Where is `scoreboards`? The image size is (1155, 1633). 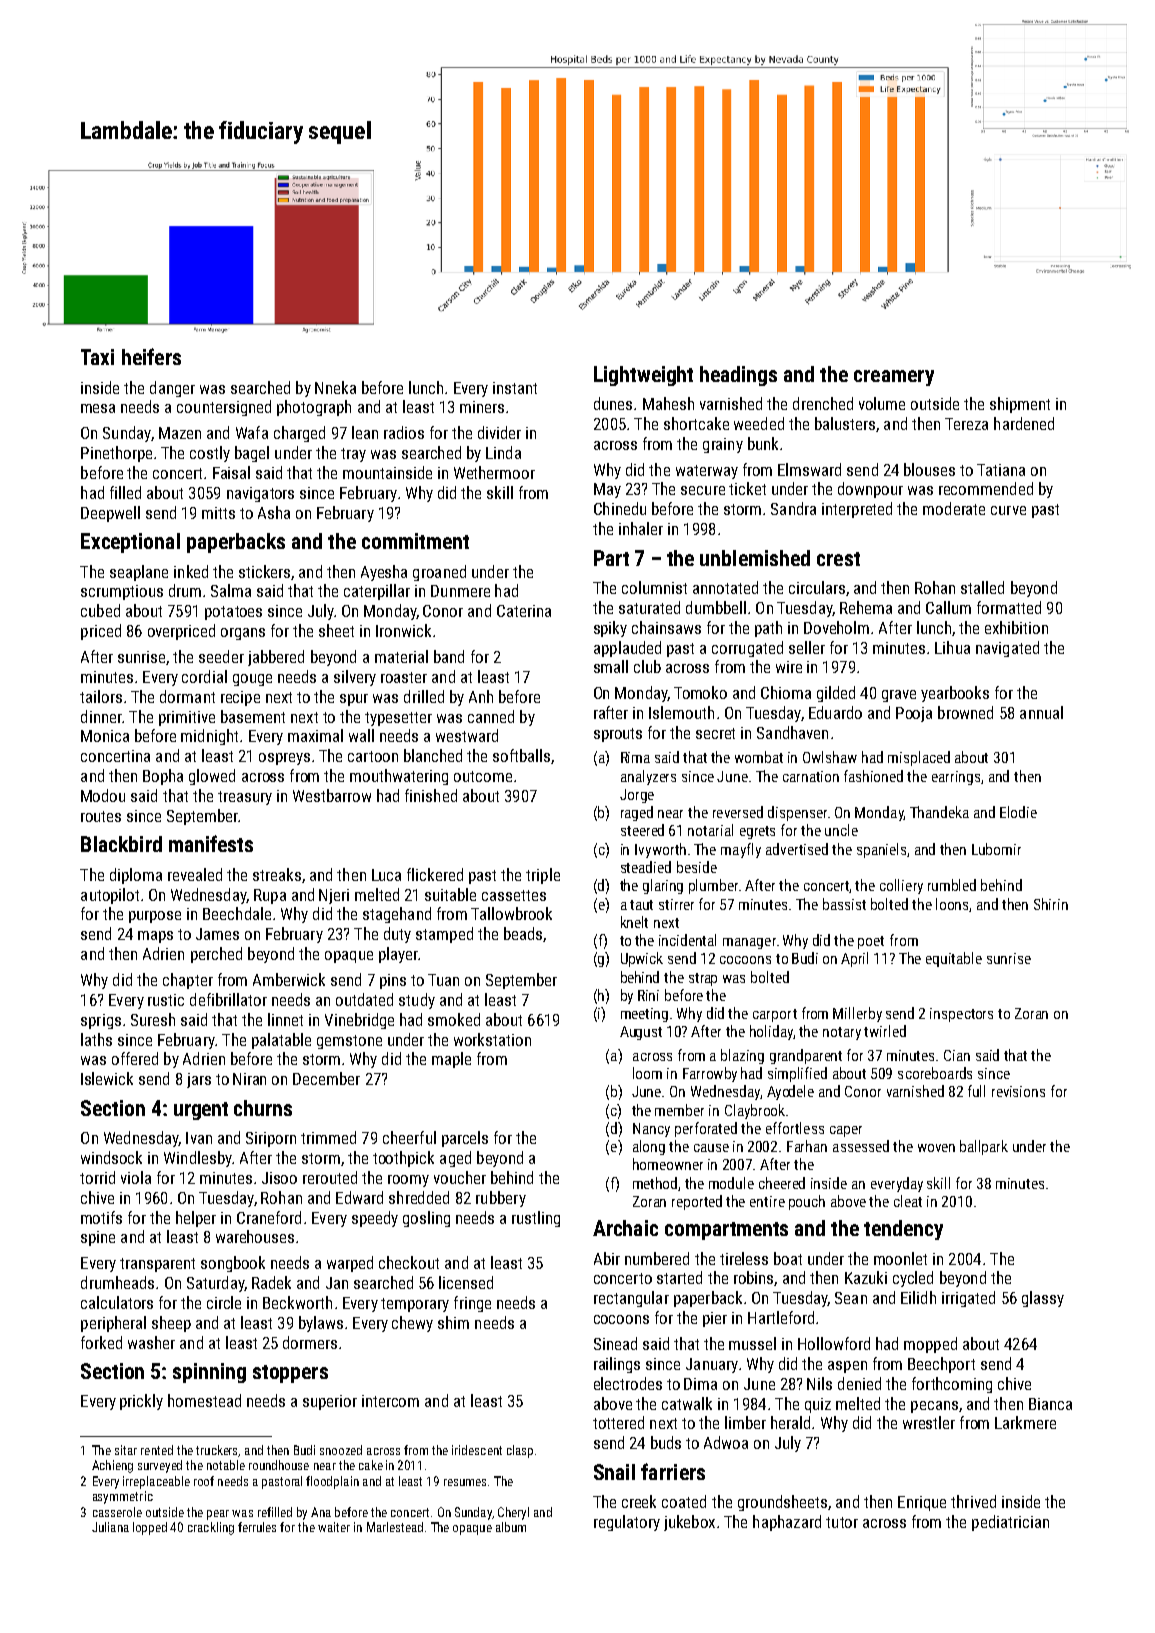
scoreboards is located at coordinates (935, 1073).
